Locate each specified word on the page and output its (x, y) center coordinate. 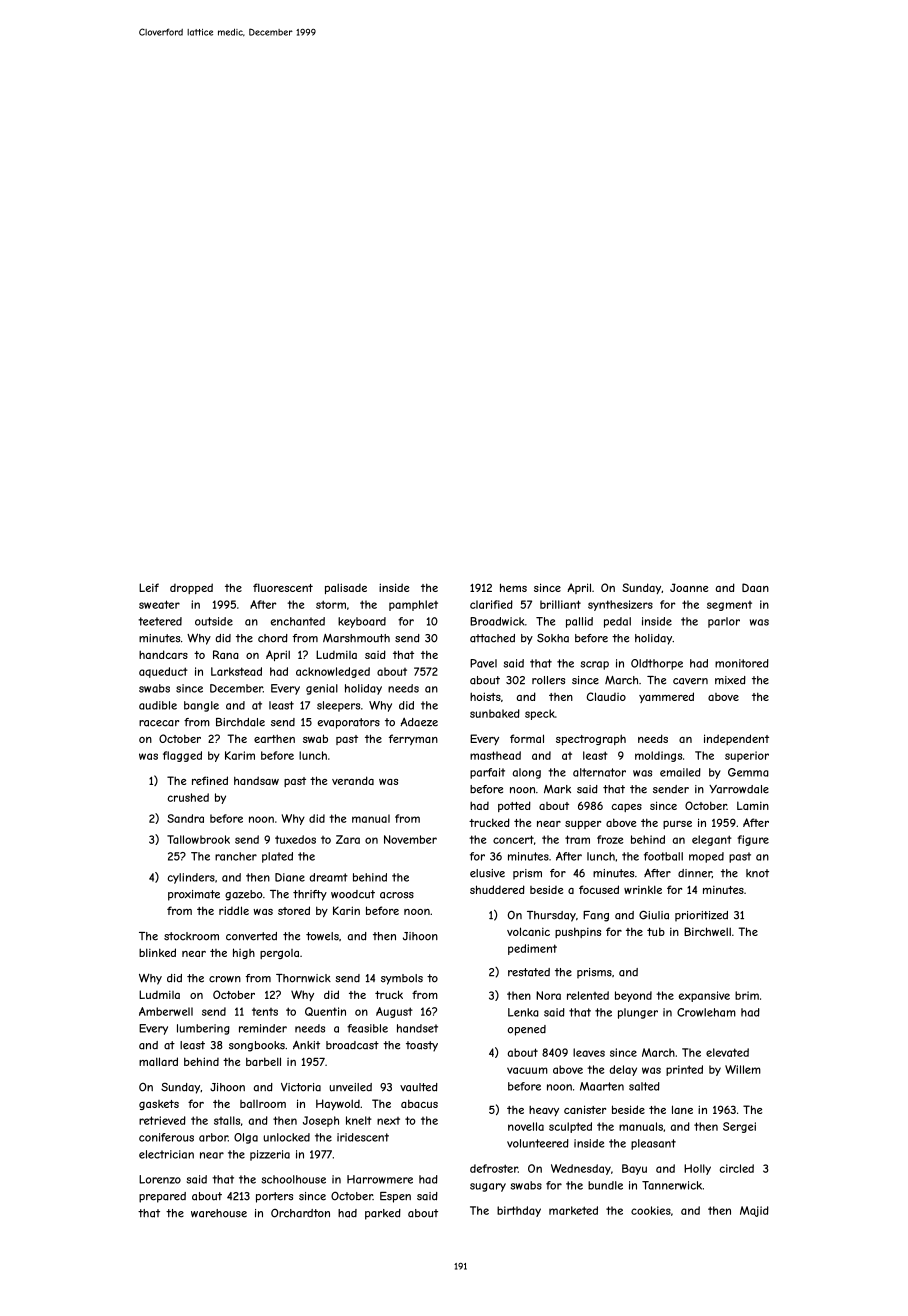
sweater (159, 604)
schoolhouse (294, 1179)
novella (526, 1126)
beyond (633, 996)
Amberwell (166, 1011)
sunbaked (495, 713)
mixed (730, 680)
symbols (402, 979)
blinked (157, 952)
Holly (697, 1169)
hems (513, 587)
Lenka (523, 1012)
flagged (182, 756)
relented (588, 995)
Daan (755, 587)
